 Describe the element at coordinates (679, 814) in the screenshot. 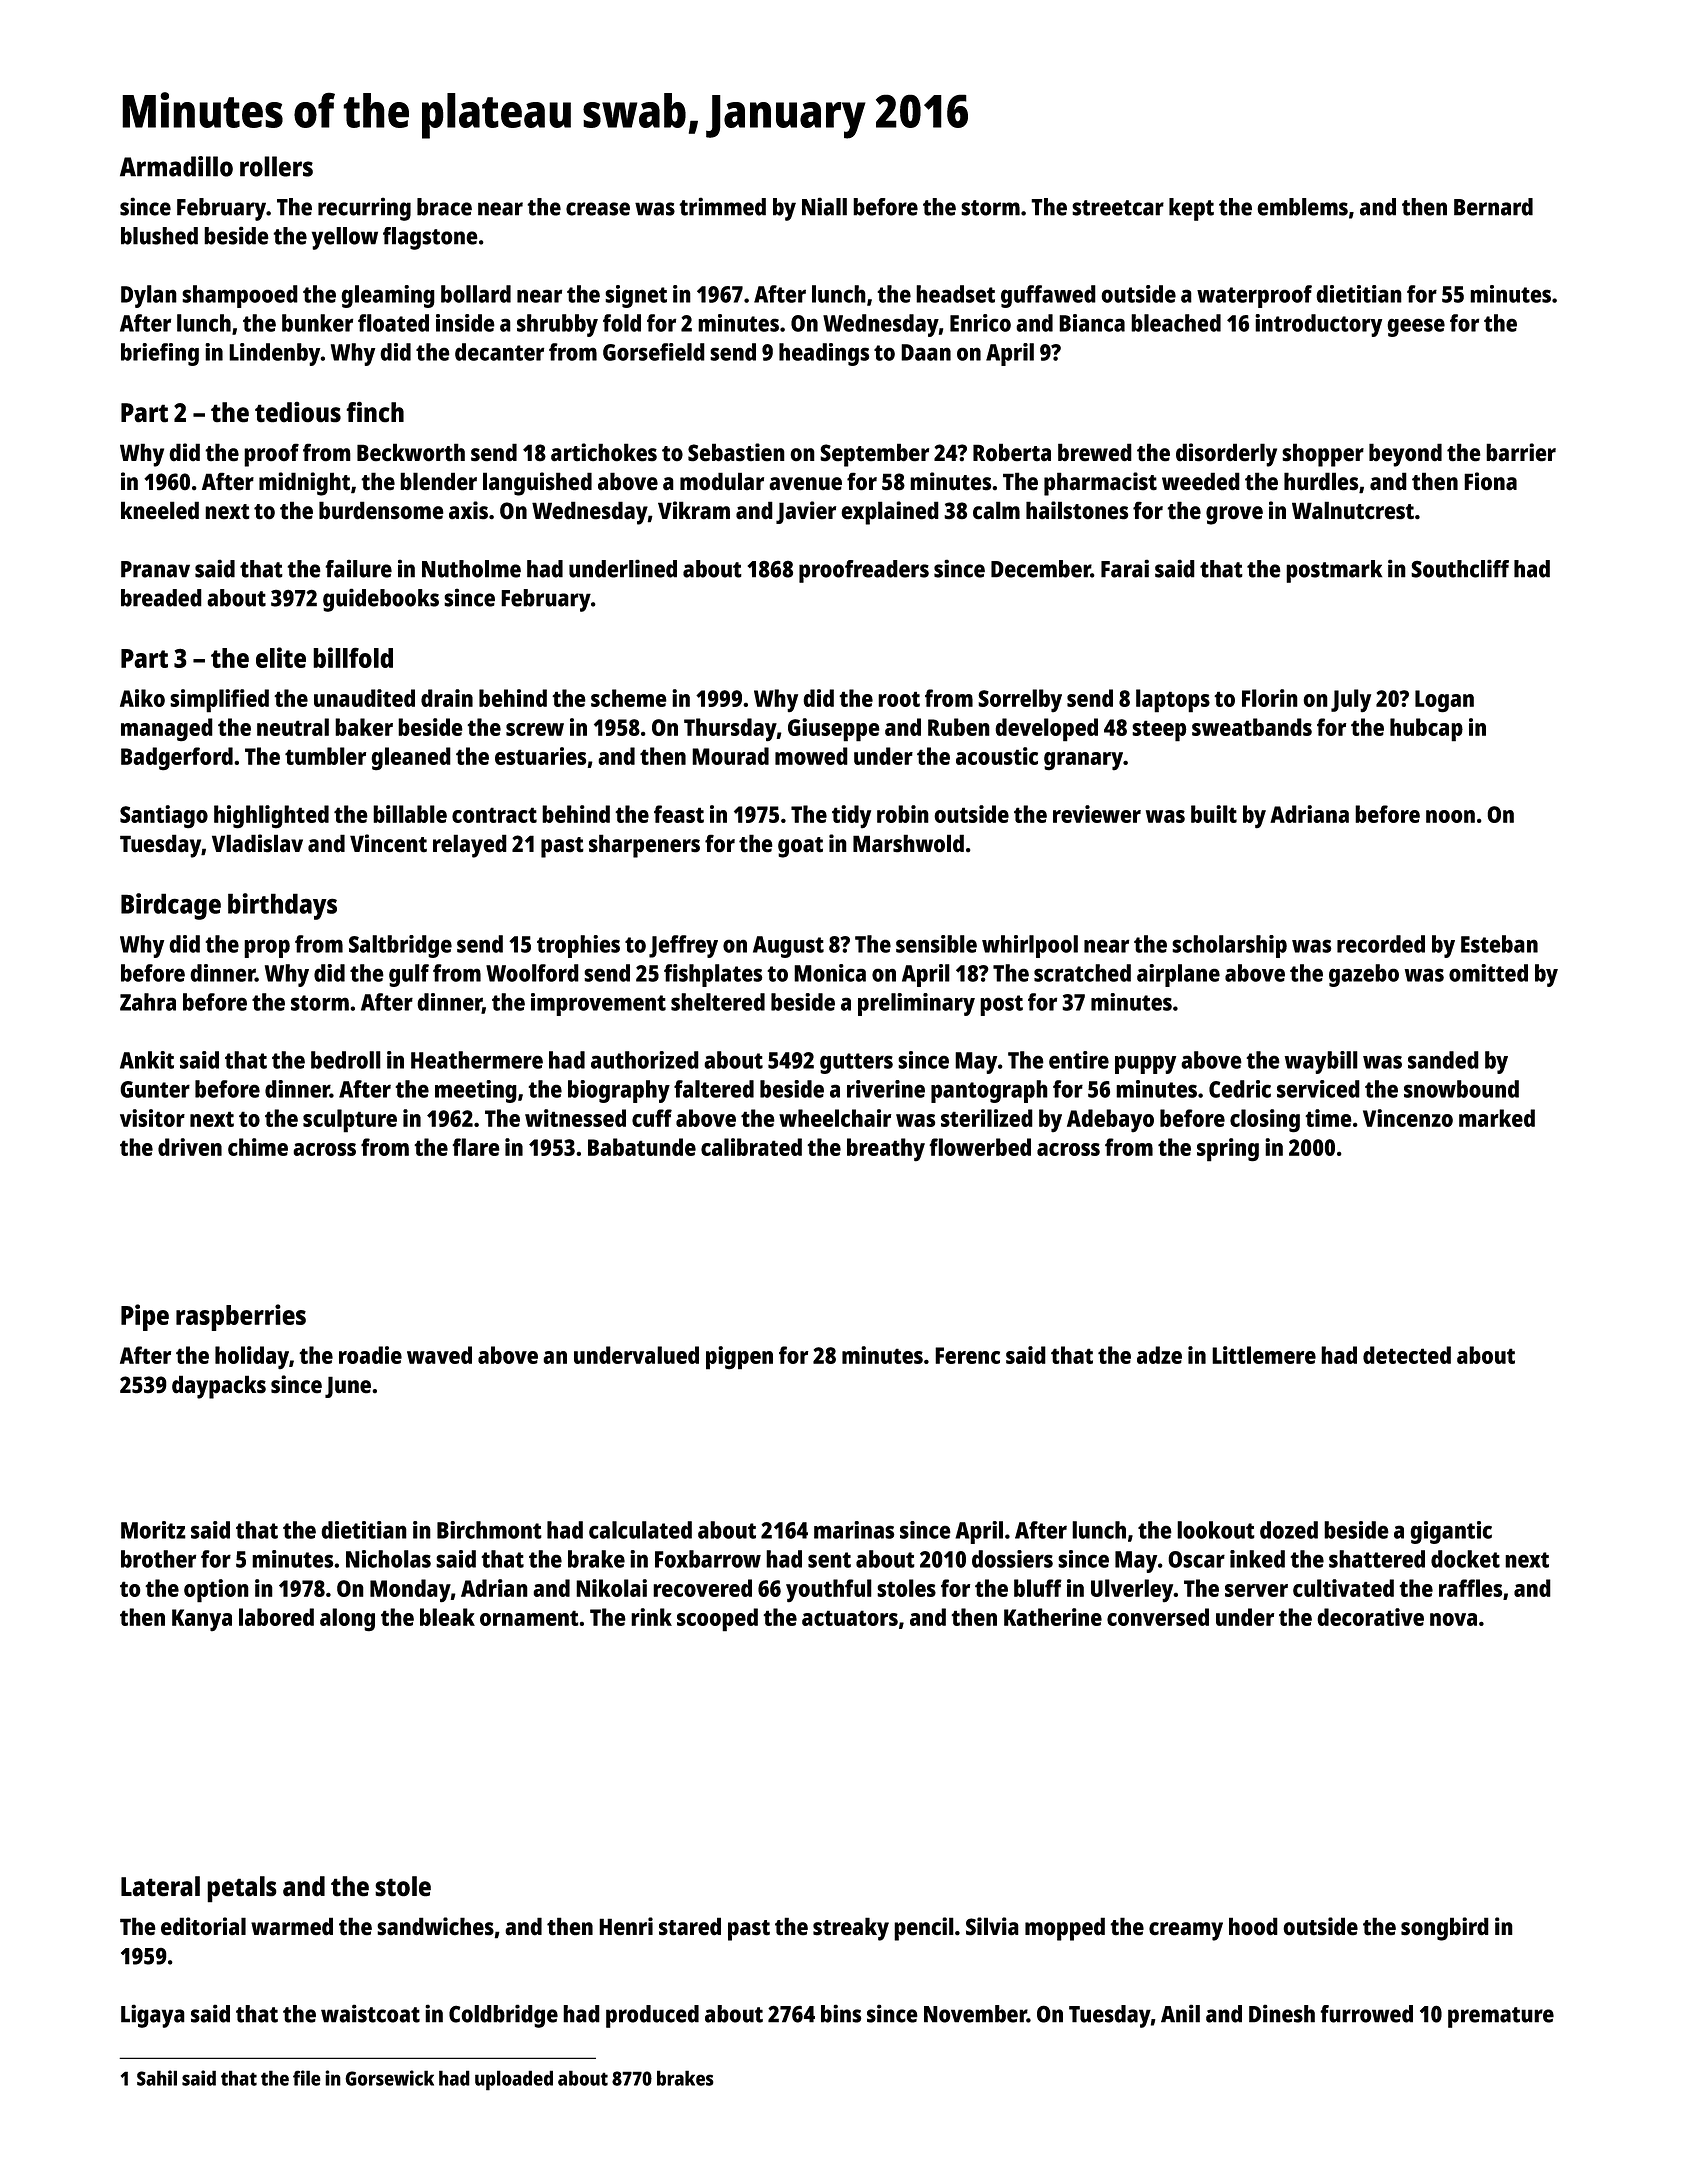

I see `feast` at that location.
